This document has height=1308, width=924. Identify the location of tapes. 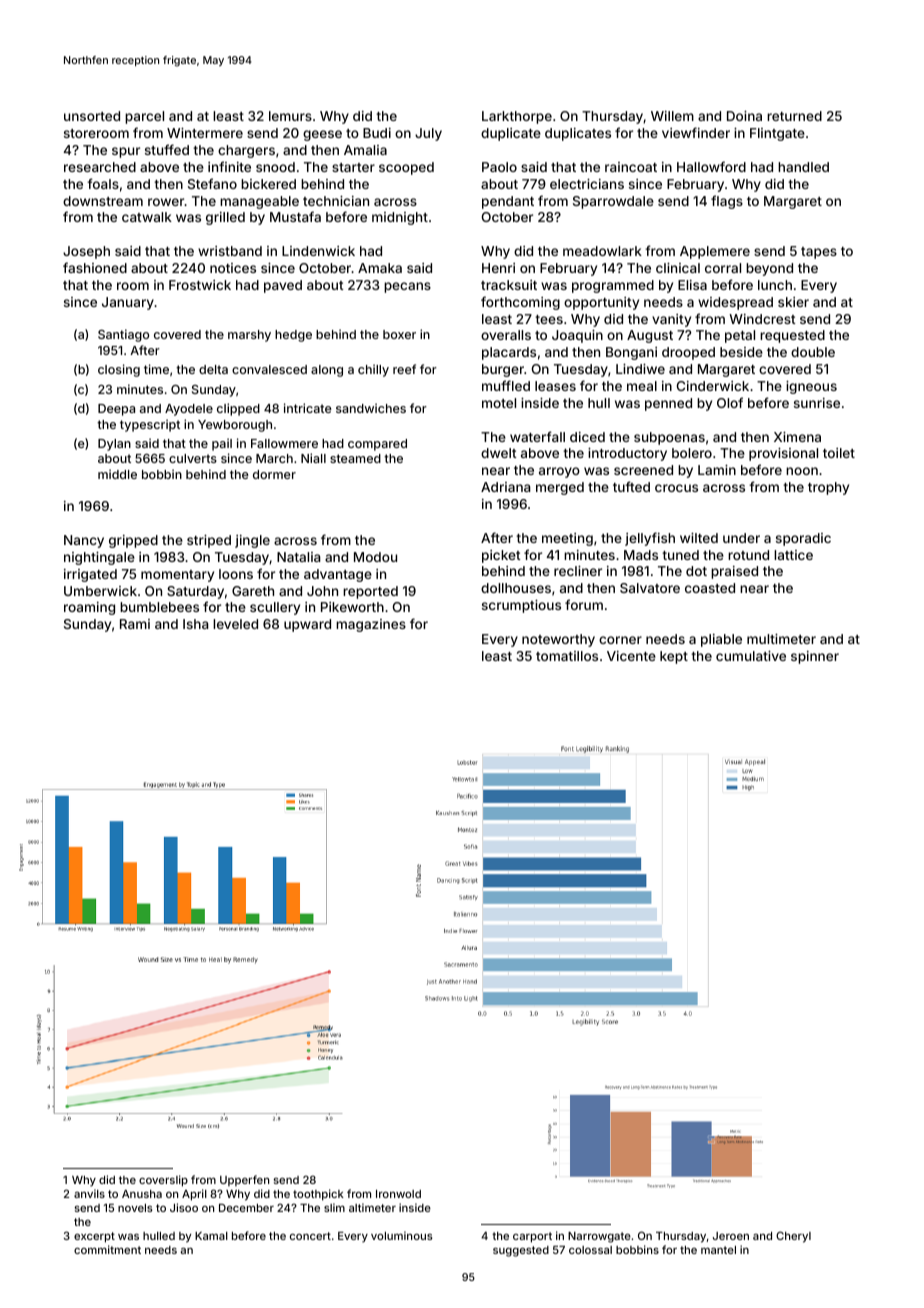
(819, 253).
